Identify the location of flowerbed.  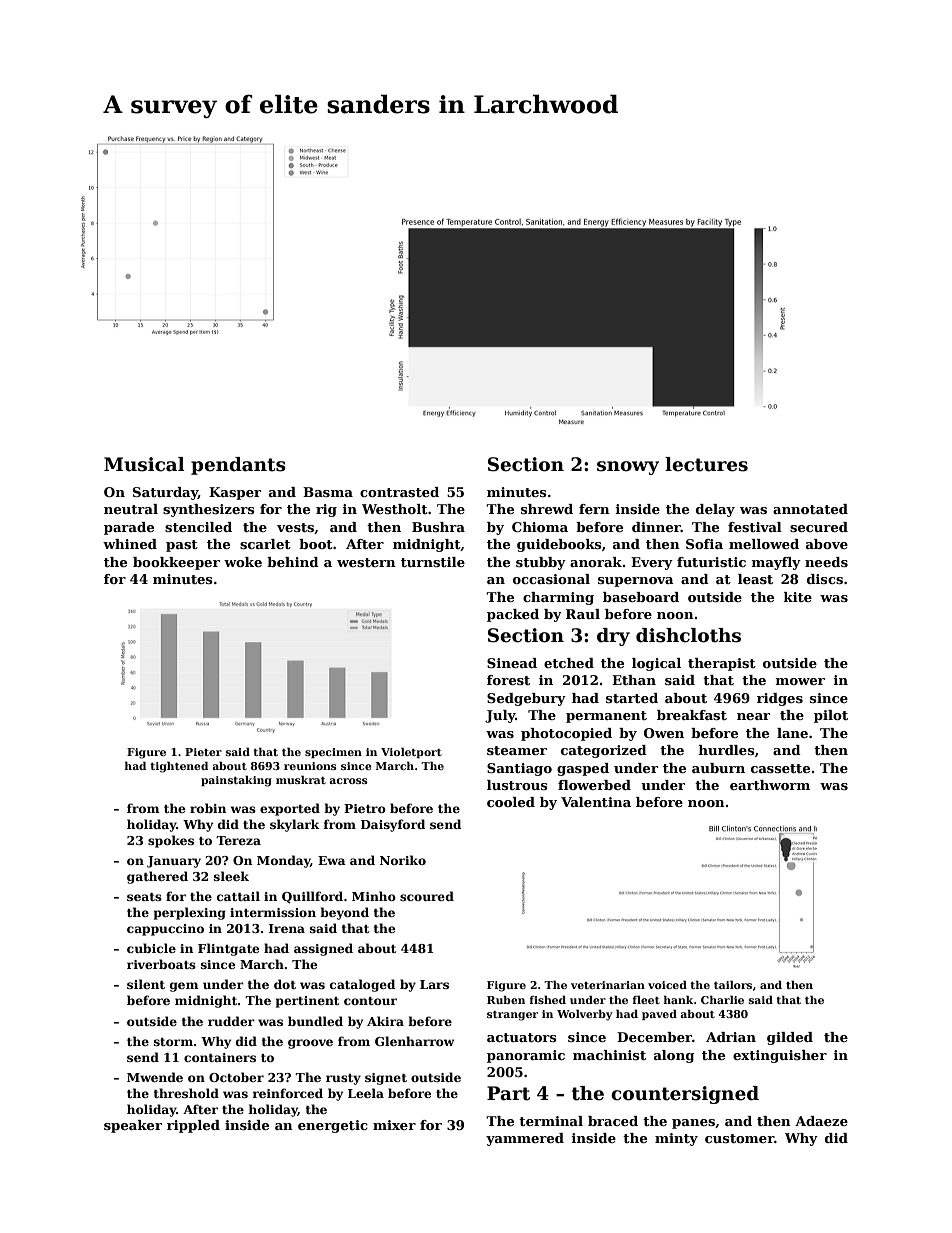
(594, 785).
